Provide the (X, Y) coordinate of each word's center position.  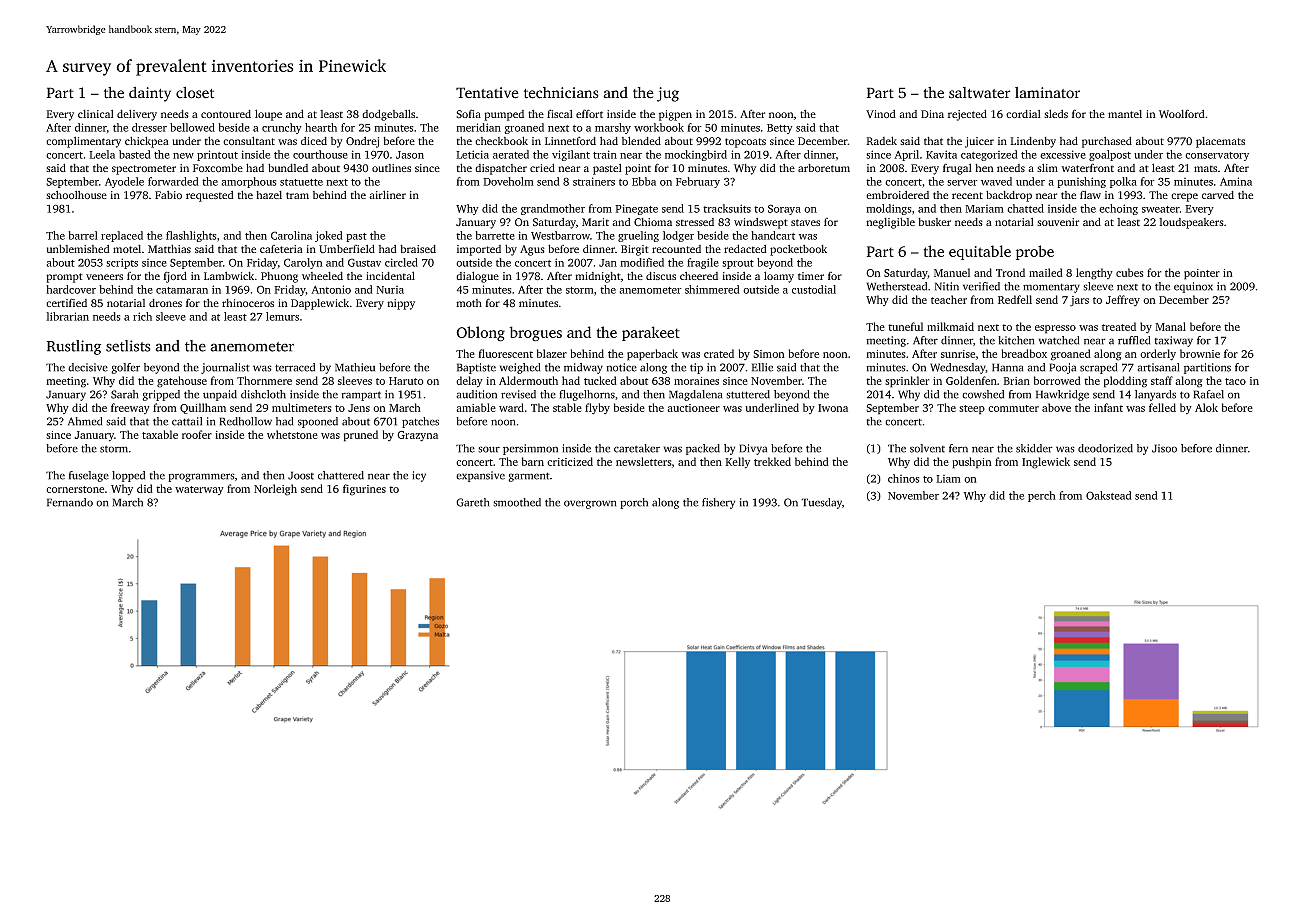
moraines (696, 381)
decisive (88, 367)
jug (668, 94)
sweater (1161, 209)
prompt (64, 278)
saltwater (980, 93)
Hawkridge (1062, 395)
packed (703, 449)
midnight (598, 277)
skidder (1034, 448)
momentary (1051, 288)
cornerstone (75, 489)
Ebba (644, 181)
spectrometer (144, 170)
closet (195, 92)
